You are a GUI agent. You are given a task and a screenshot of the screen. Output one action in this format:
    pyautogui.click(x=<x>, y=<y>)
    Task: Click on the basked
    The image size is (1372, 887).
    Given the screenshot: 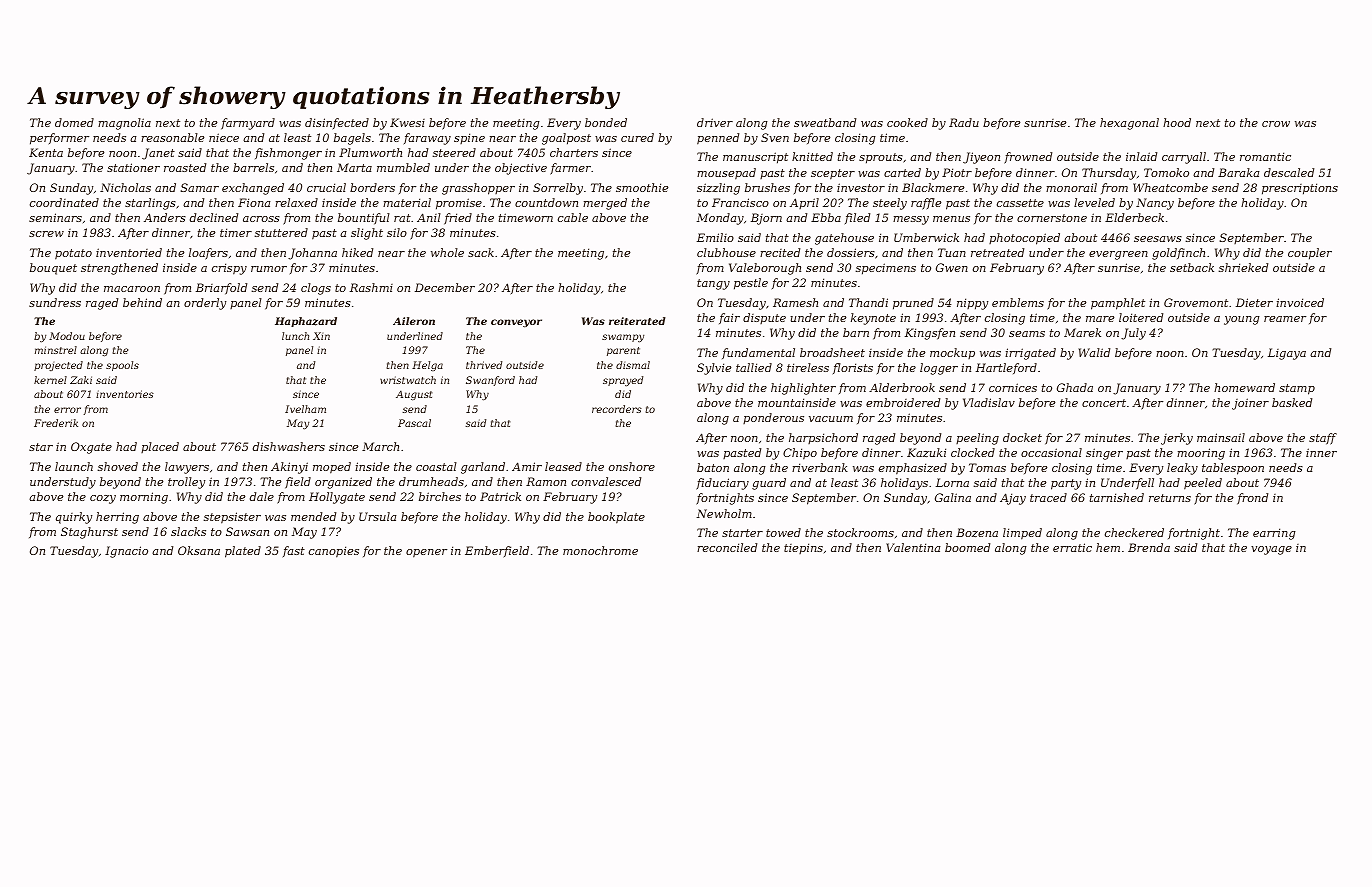 What is the action you would take?
    pyautogui.click(x=1292, y=402)
